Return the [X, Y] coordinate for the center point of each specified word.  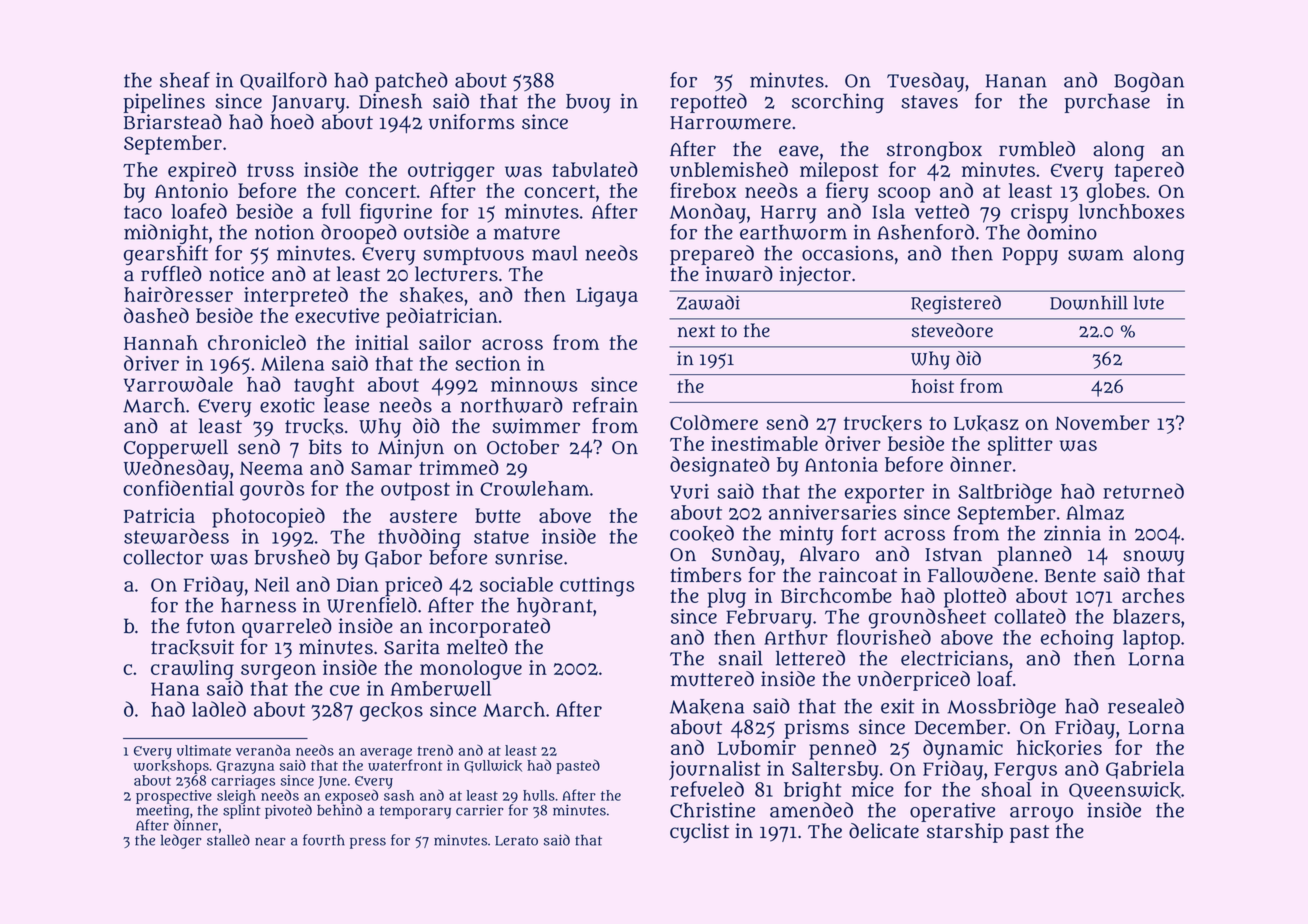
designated [720, 466]
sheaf [185, 80]
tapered [1149, 171]
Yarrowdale [178, 384]
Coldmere [714, 422]
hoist [933, 386]
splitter [1020, 446]
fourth [324, 840]
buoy [588, 103]
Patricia [159, 515]
